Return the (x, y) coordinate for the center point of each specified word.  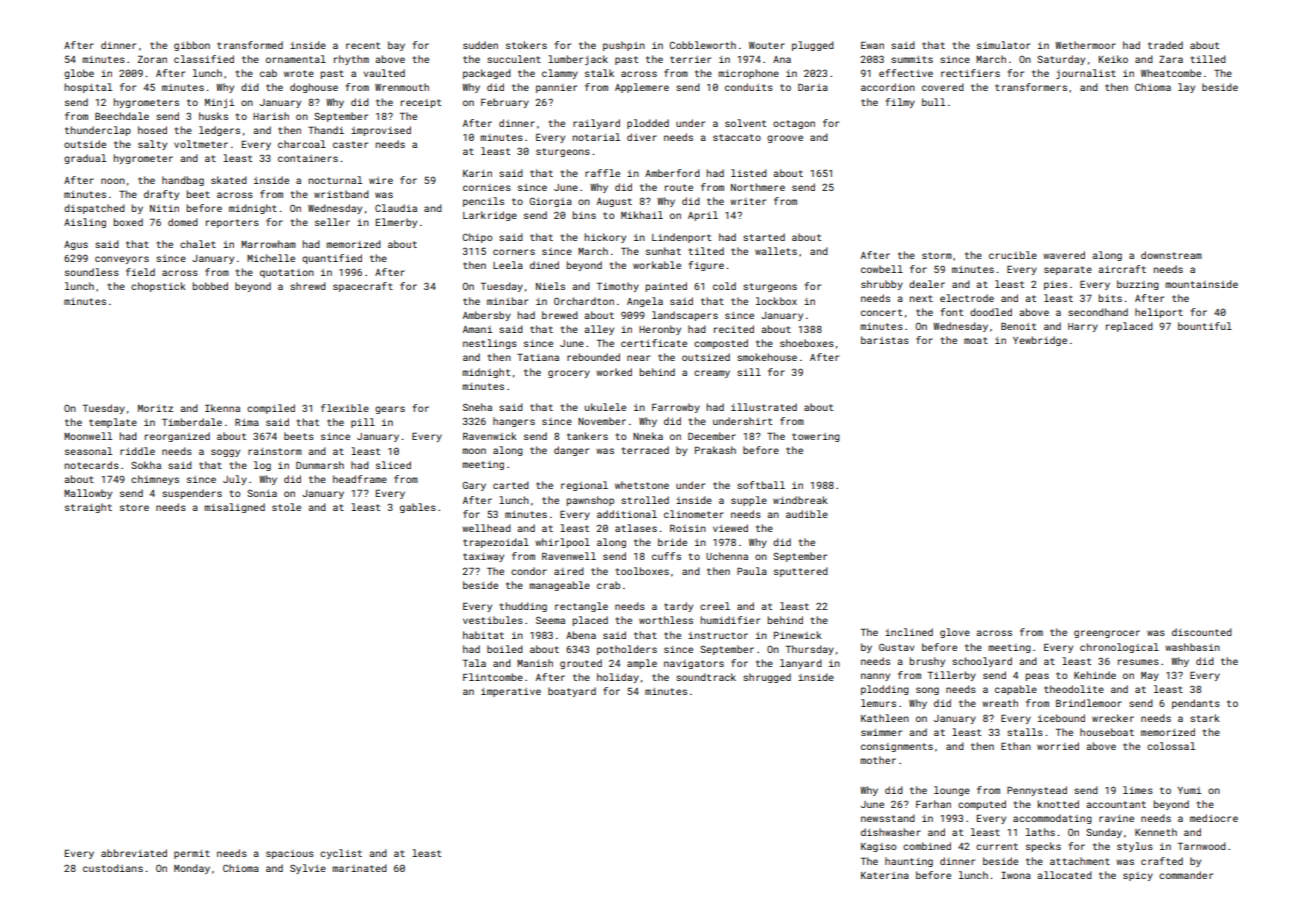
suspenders (192, 494)
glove (955, 633)
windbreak (800, 500)
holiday (618, 678)
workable (657, 265)
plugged (813, 46)
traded (1165, 45)
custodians (113, 868)
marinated (359, 868)
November (602, 421)
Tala (474, 663)
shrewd (308, 286)
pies (1055, 285)
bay (396, 46)
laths (1040, 832)
